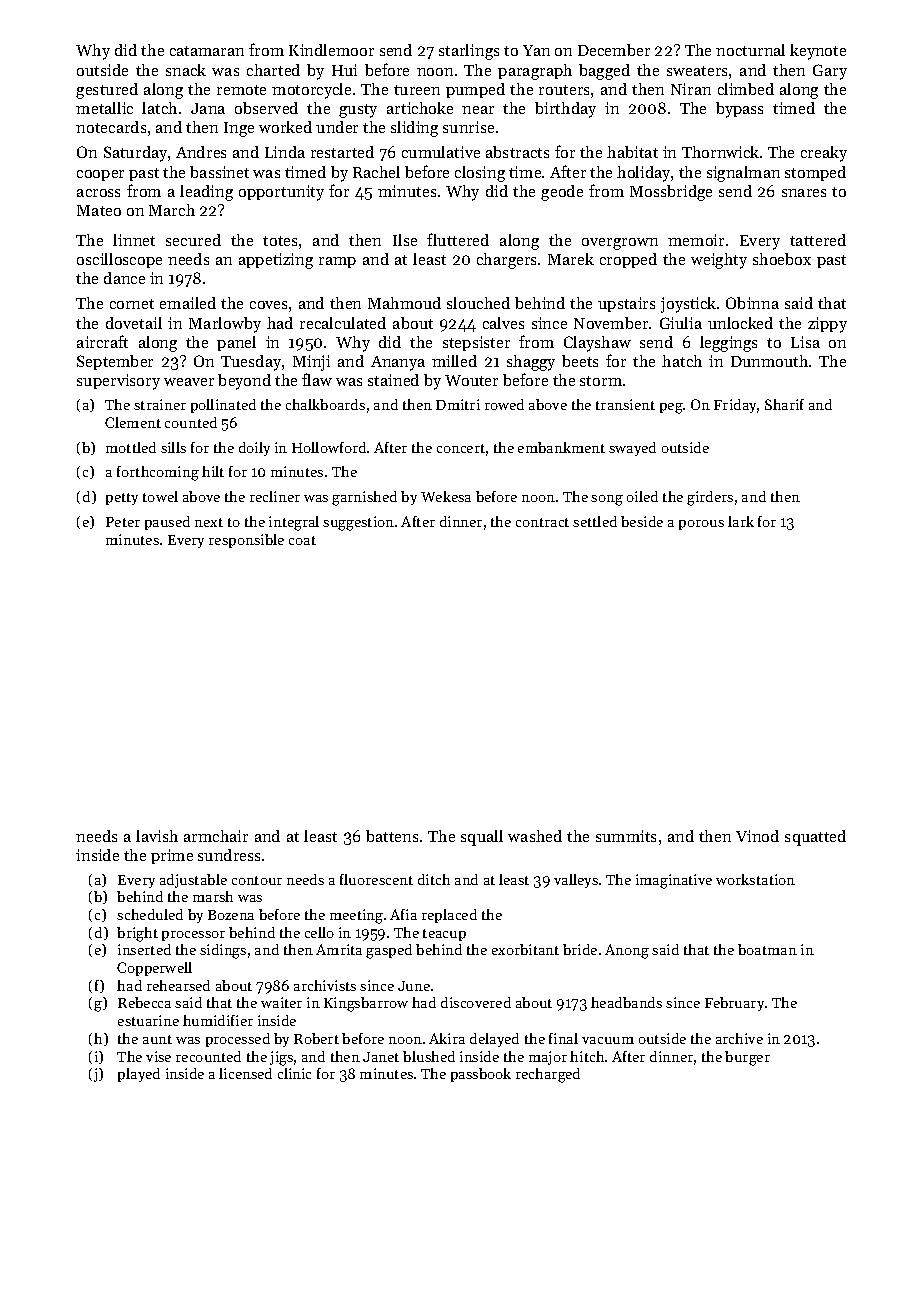 The width and height of the image is (924, 1308). What do you see at coordinates (535, 836) in the image?
I see `washed` at bounding box center [535, 836].
